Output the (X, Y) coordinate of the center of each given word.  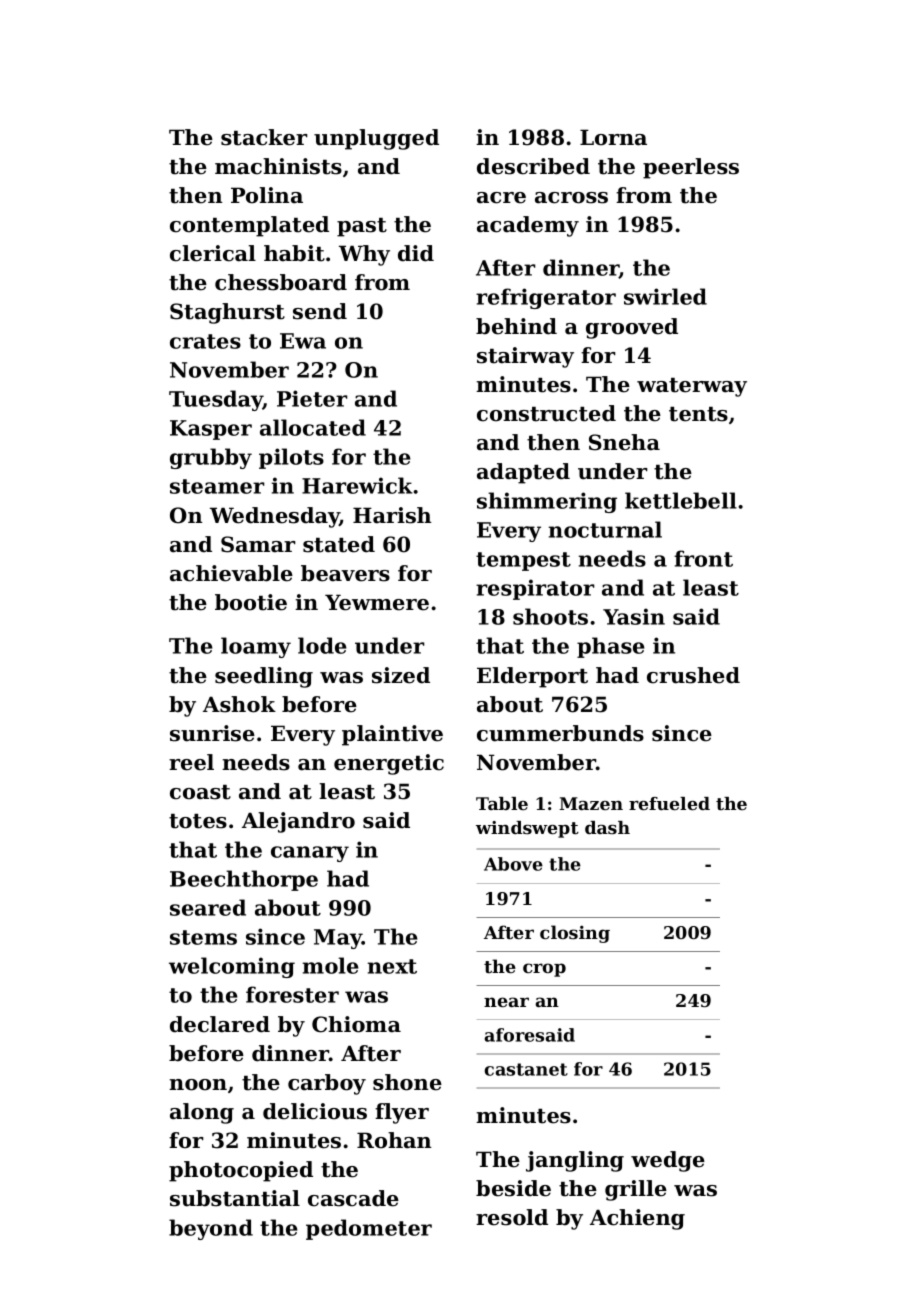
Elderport (532, 677)
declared (220, 1024)
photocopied (241, 1171)
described (533, 166)
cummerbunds (560, 733)
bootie (251, 602)
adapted (523, 473)
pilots (291, 458)
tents (698, 414)
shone (407, 1082)
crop (544, 970)
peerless (691, 168)
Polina (267, 195)
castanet (526, 1069)
